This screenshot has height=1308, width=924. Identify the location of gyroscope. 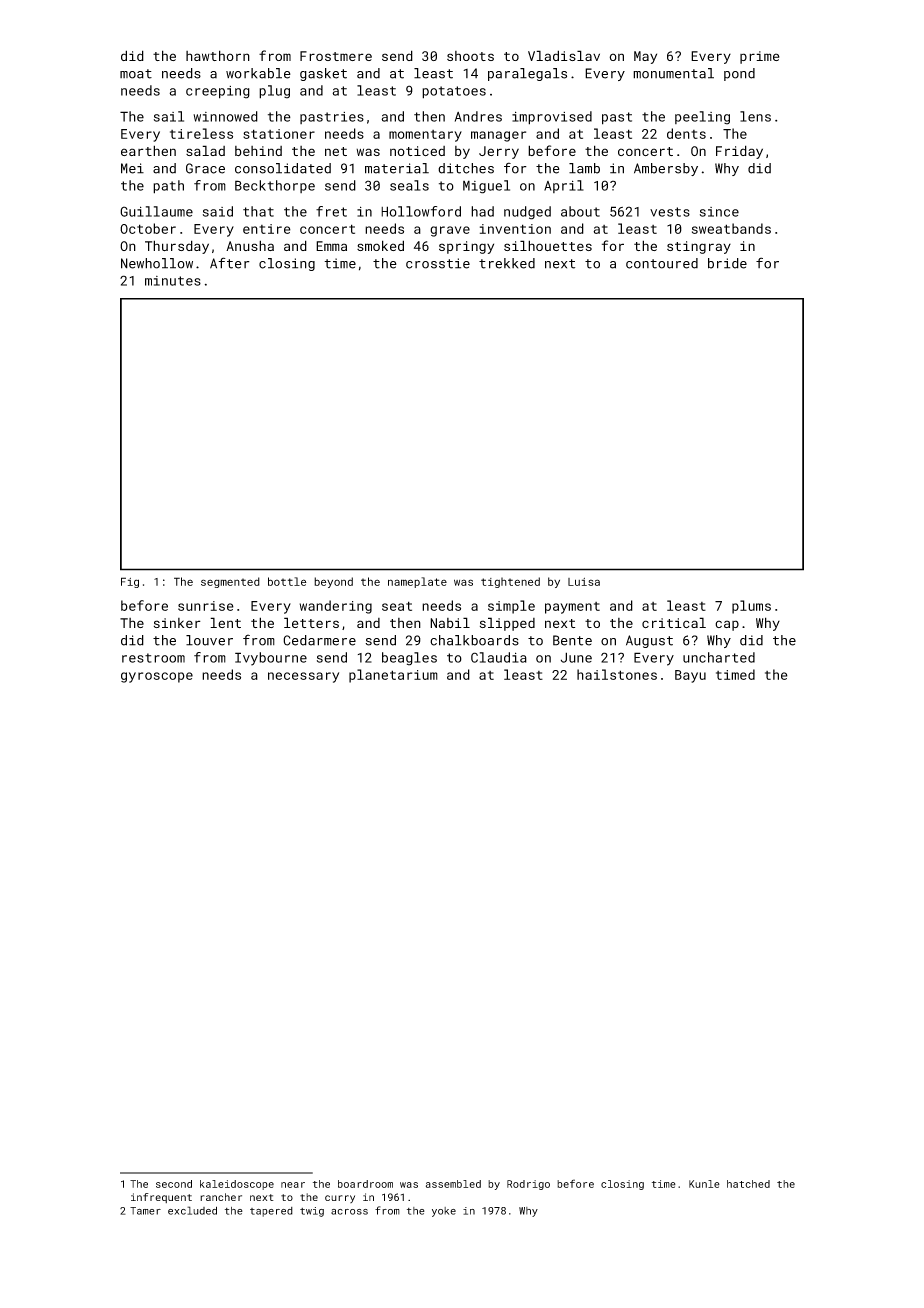
(157, 677).
